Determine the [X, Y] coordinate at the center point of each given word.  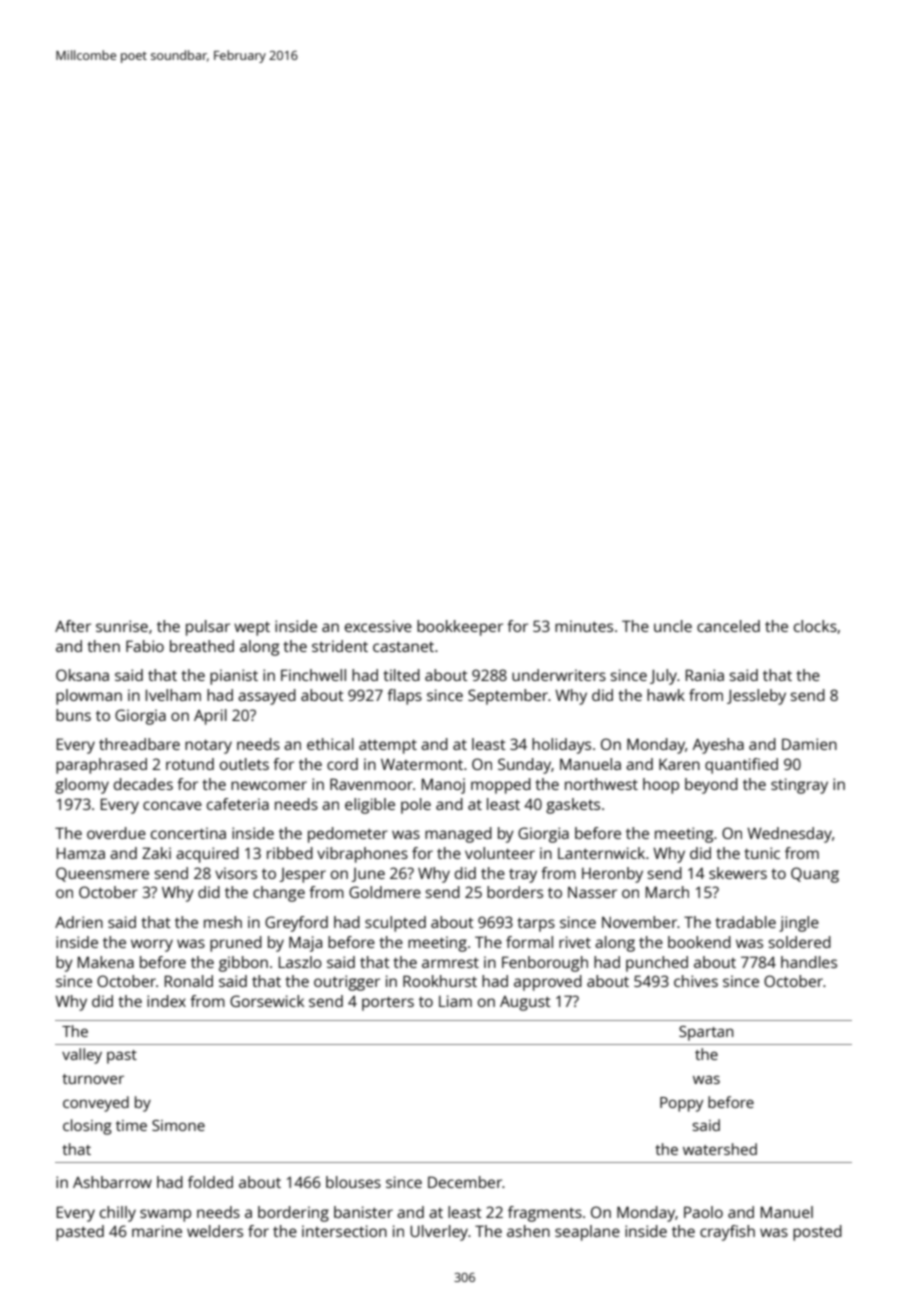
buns [73, 715]
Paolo [703, 1212]
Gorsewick [267, 1001]
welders [215, 1231]
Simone [178, 1125]
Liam [455, 1001]
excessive [378, 626]
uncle [673, 626]
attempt [388, 746]
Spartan [706, 1033]
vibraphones [362, 855]
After [73, 626]
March [667, 892]
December [465, 1182]
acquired [207, 855]
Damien [809, 744]
